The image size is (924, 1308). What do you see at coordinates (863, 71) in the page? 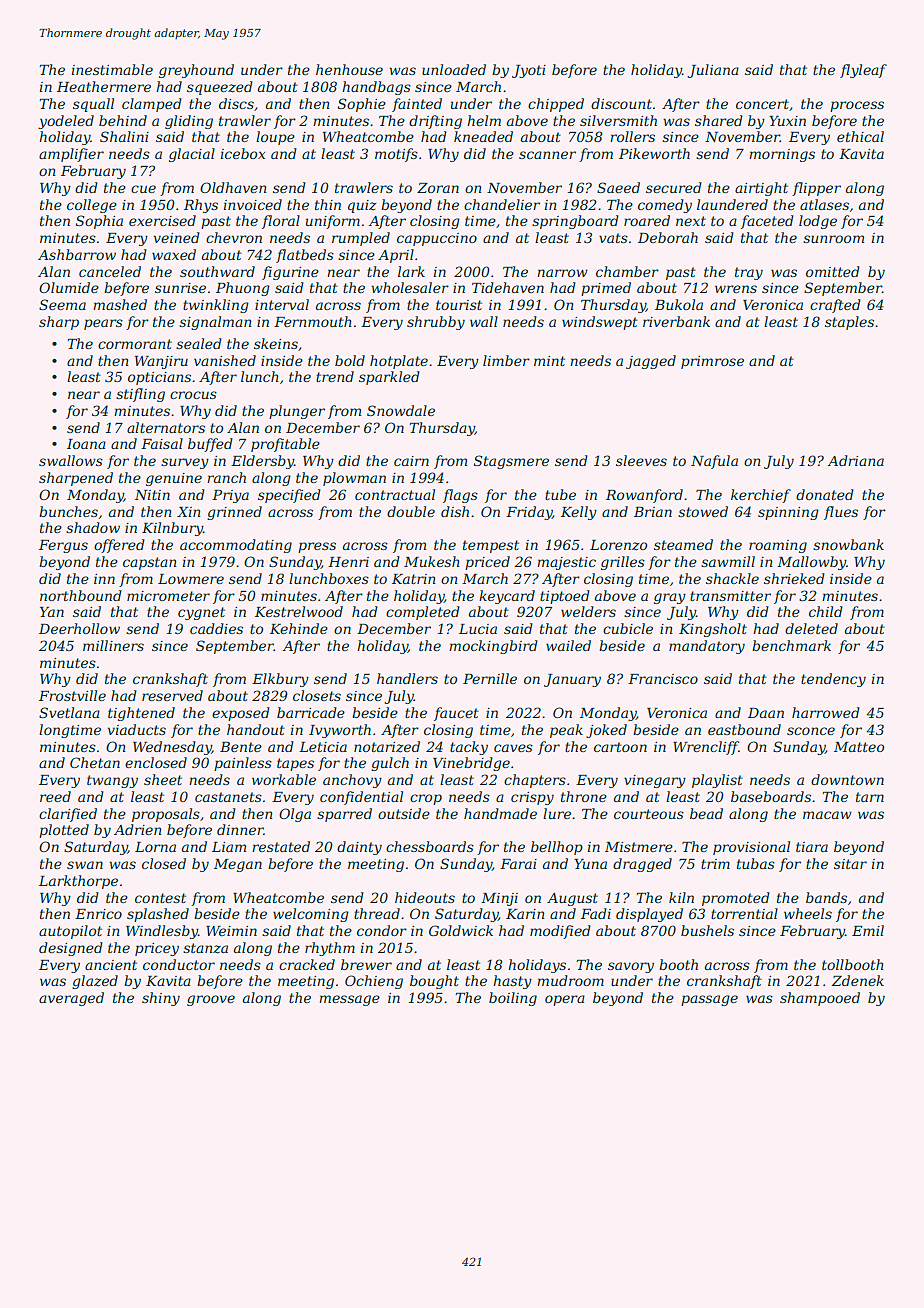
I see `flyleaf` at bounding box center [863, 71].
